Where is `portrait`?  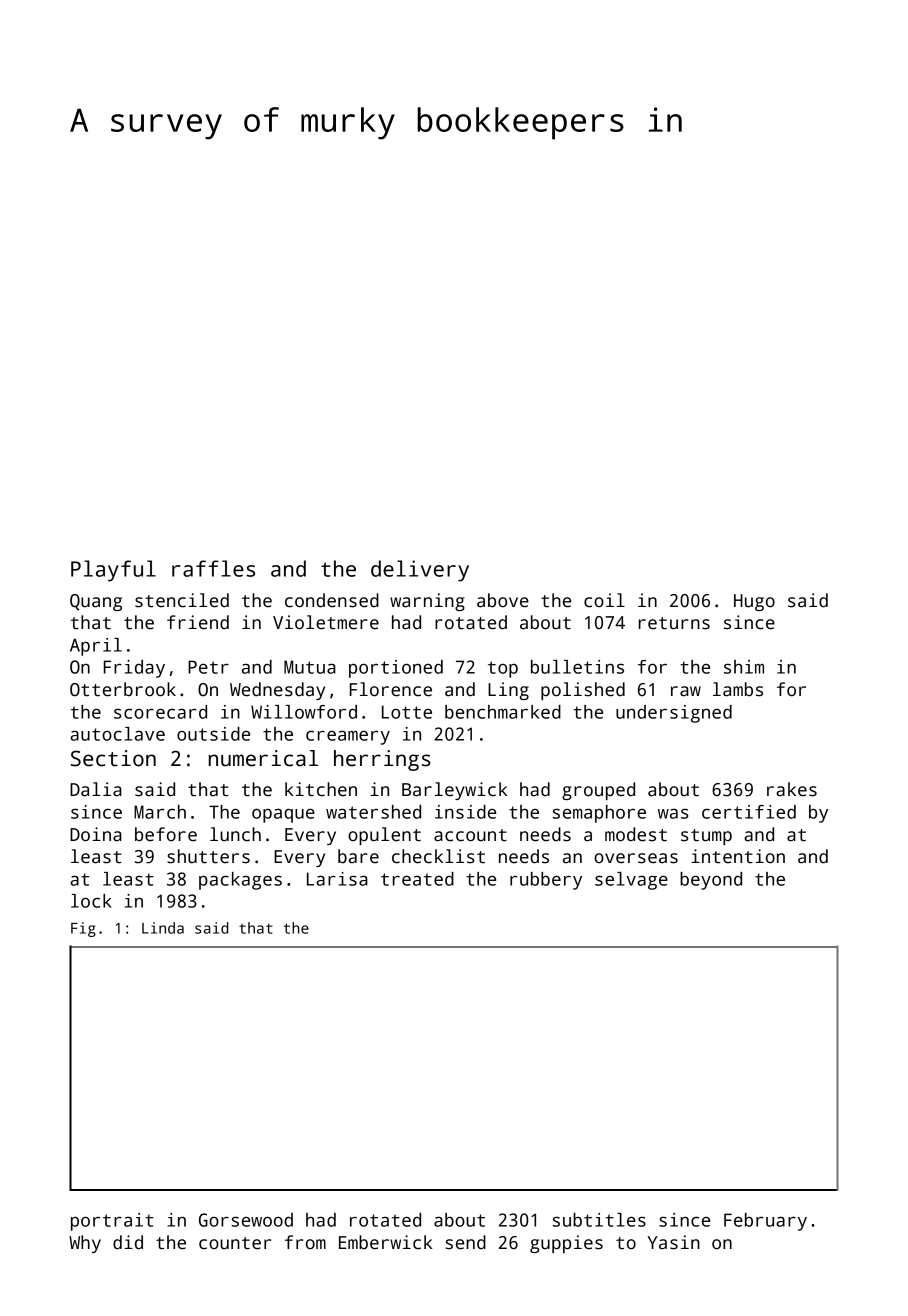 portrait is located at coordinates (112, 1222).
